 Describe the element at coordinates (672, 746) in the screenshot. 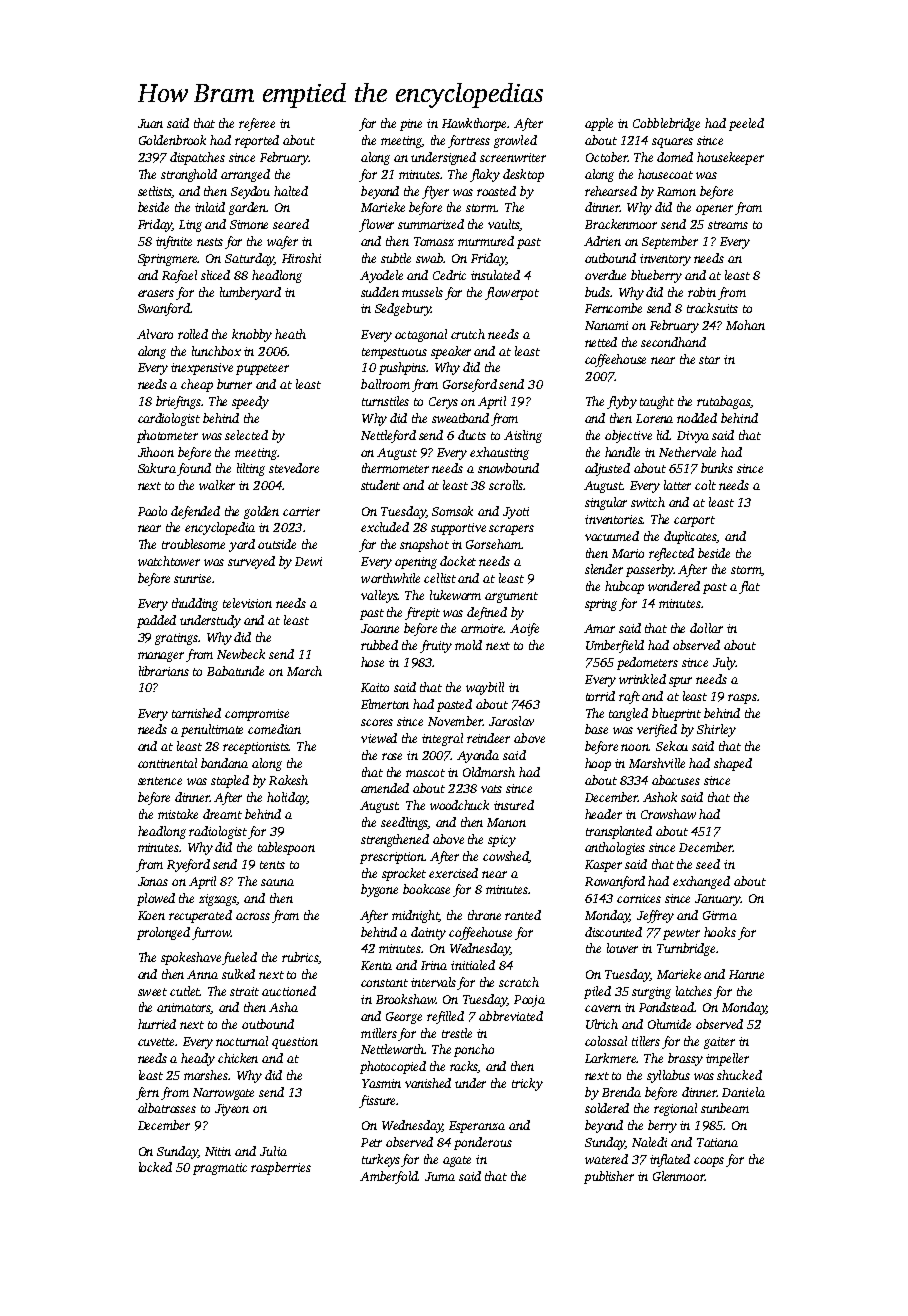

I see `Sekou` at that location.
